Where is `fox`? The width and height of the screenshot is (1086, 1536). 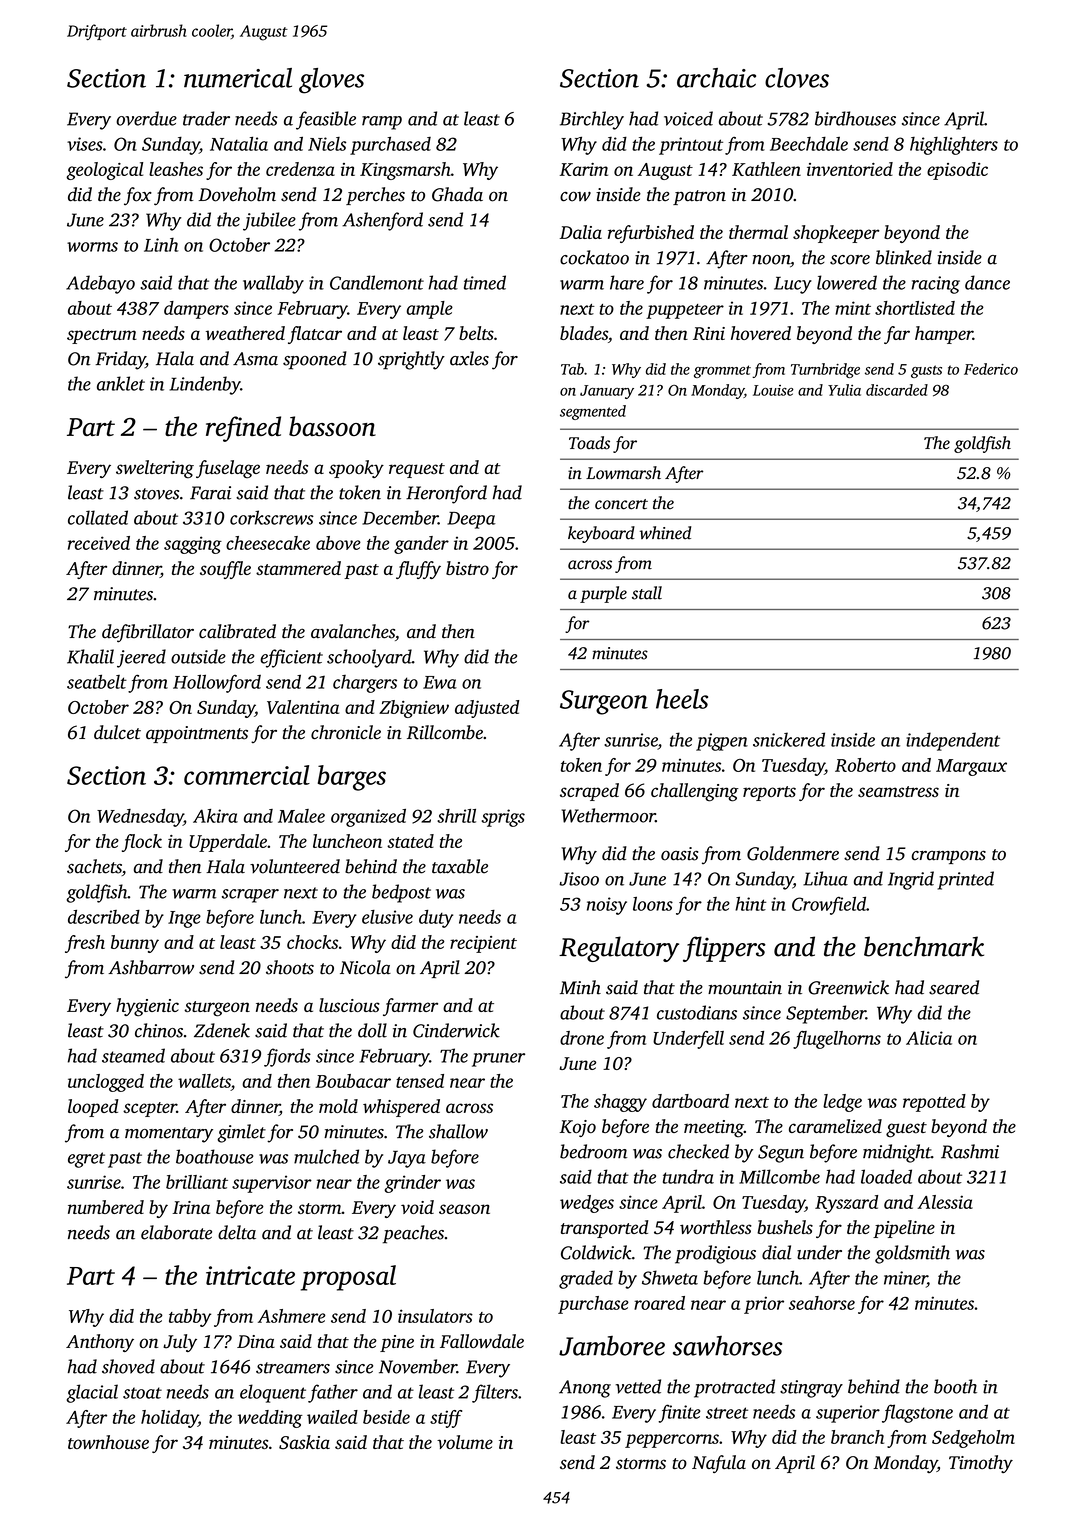
fox is located at coordinates (138, 196).
